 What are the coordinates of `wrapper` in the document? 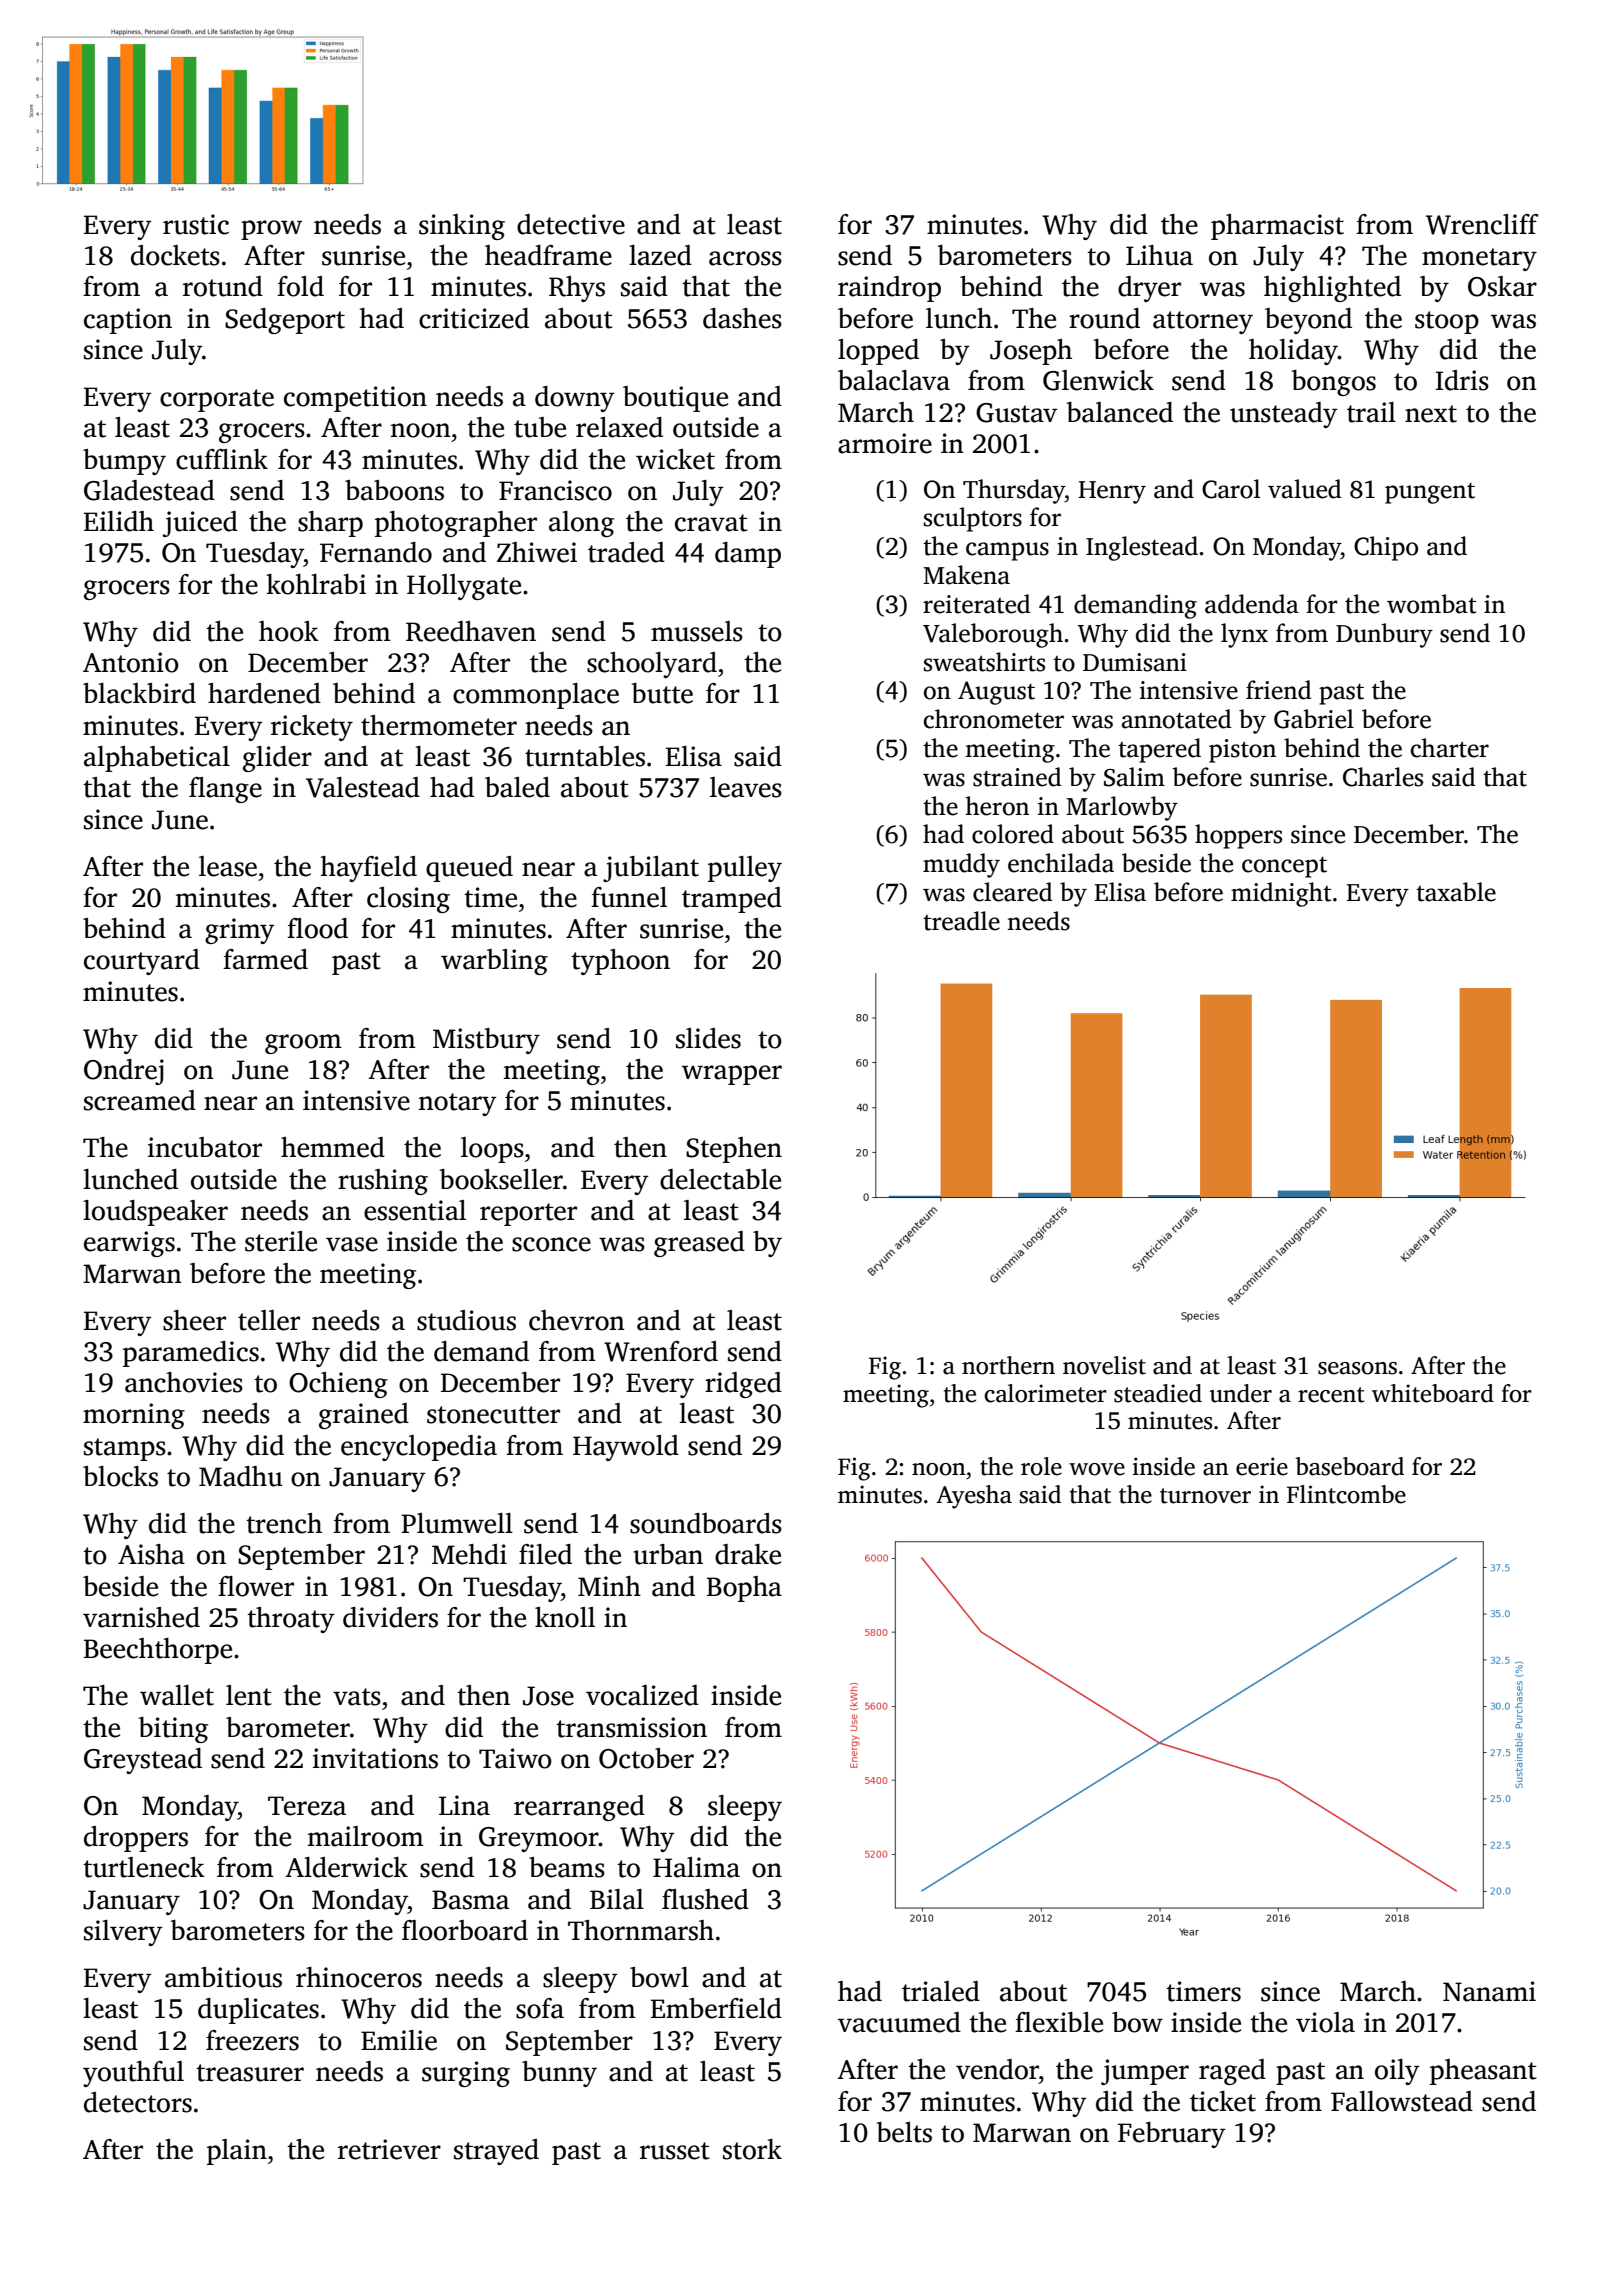 It's located at (732, 1075).
